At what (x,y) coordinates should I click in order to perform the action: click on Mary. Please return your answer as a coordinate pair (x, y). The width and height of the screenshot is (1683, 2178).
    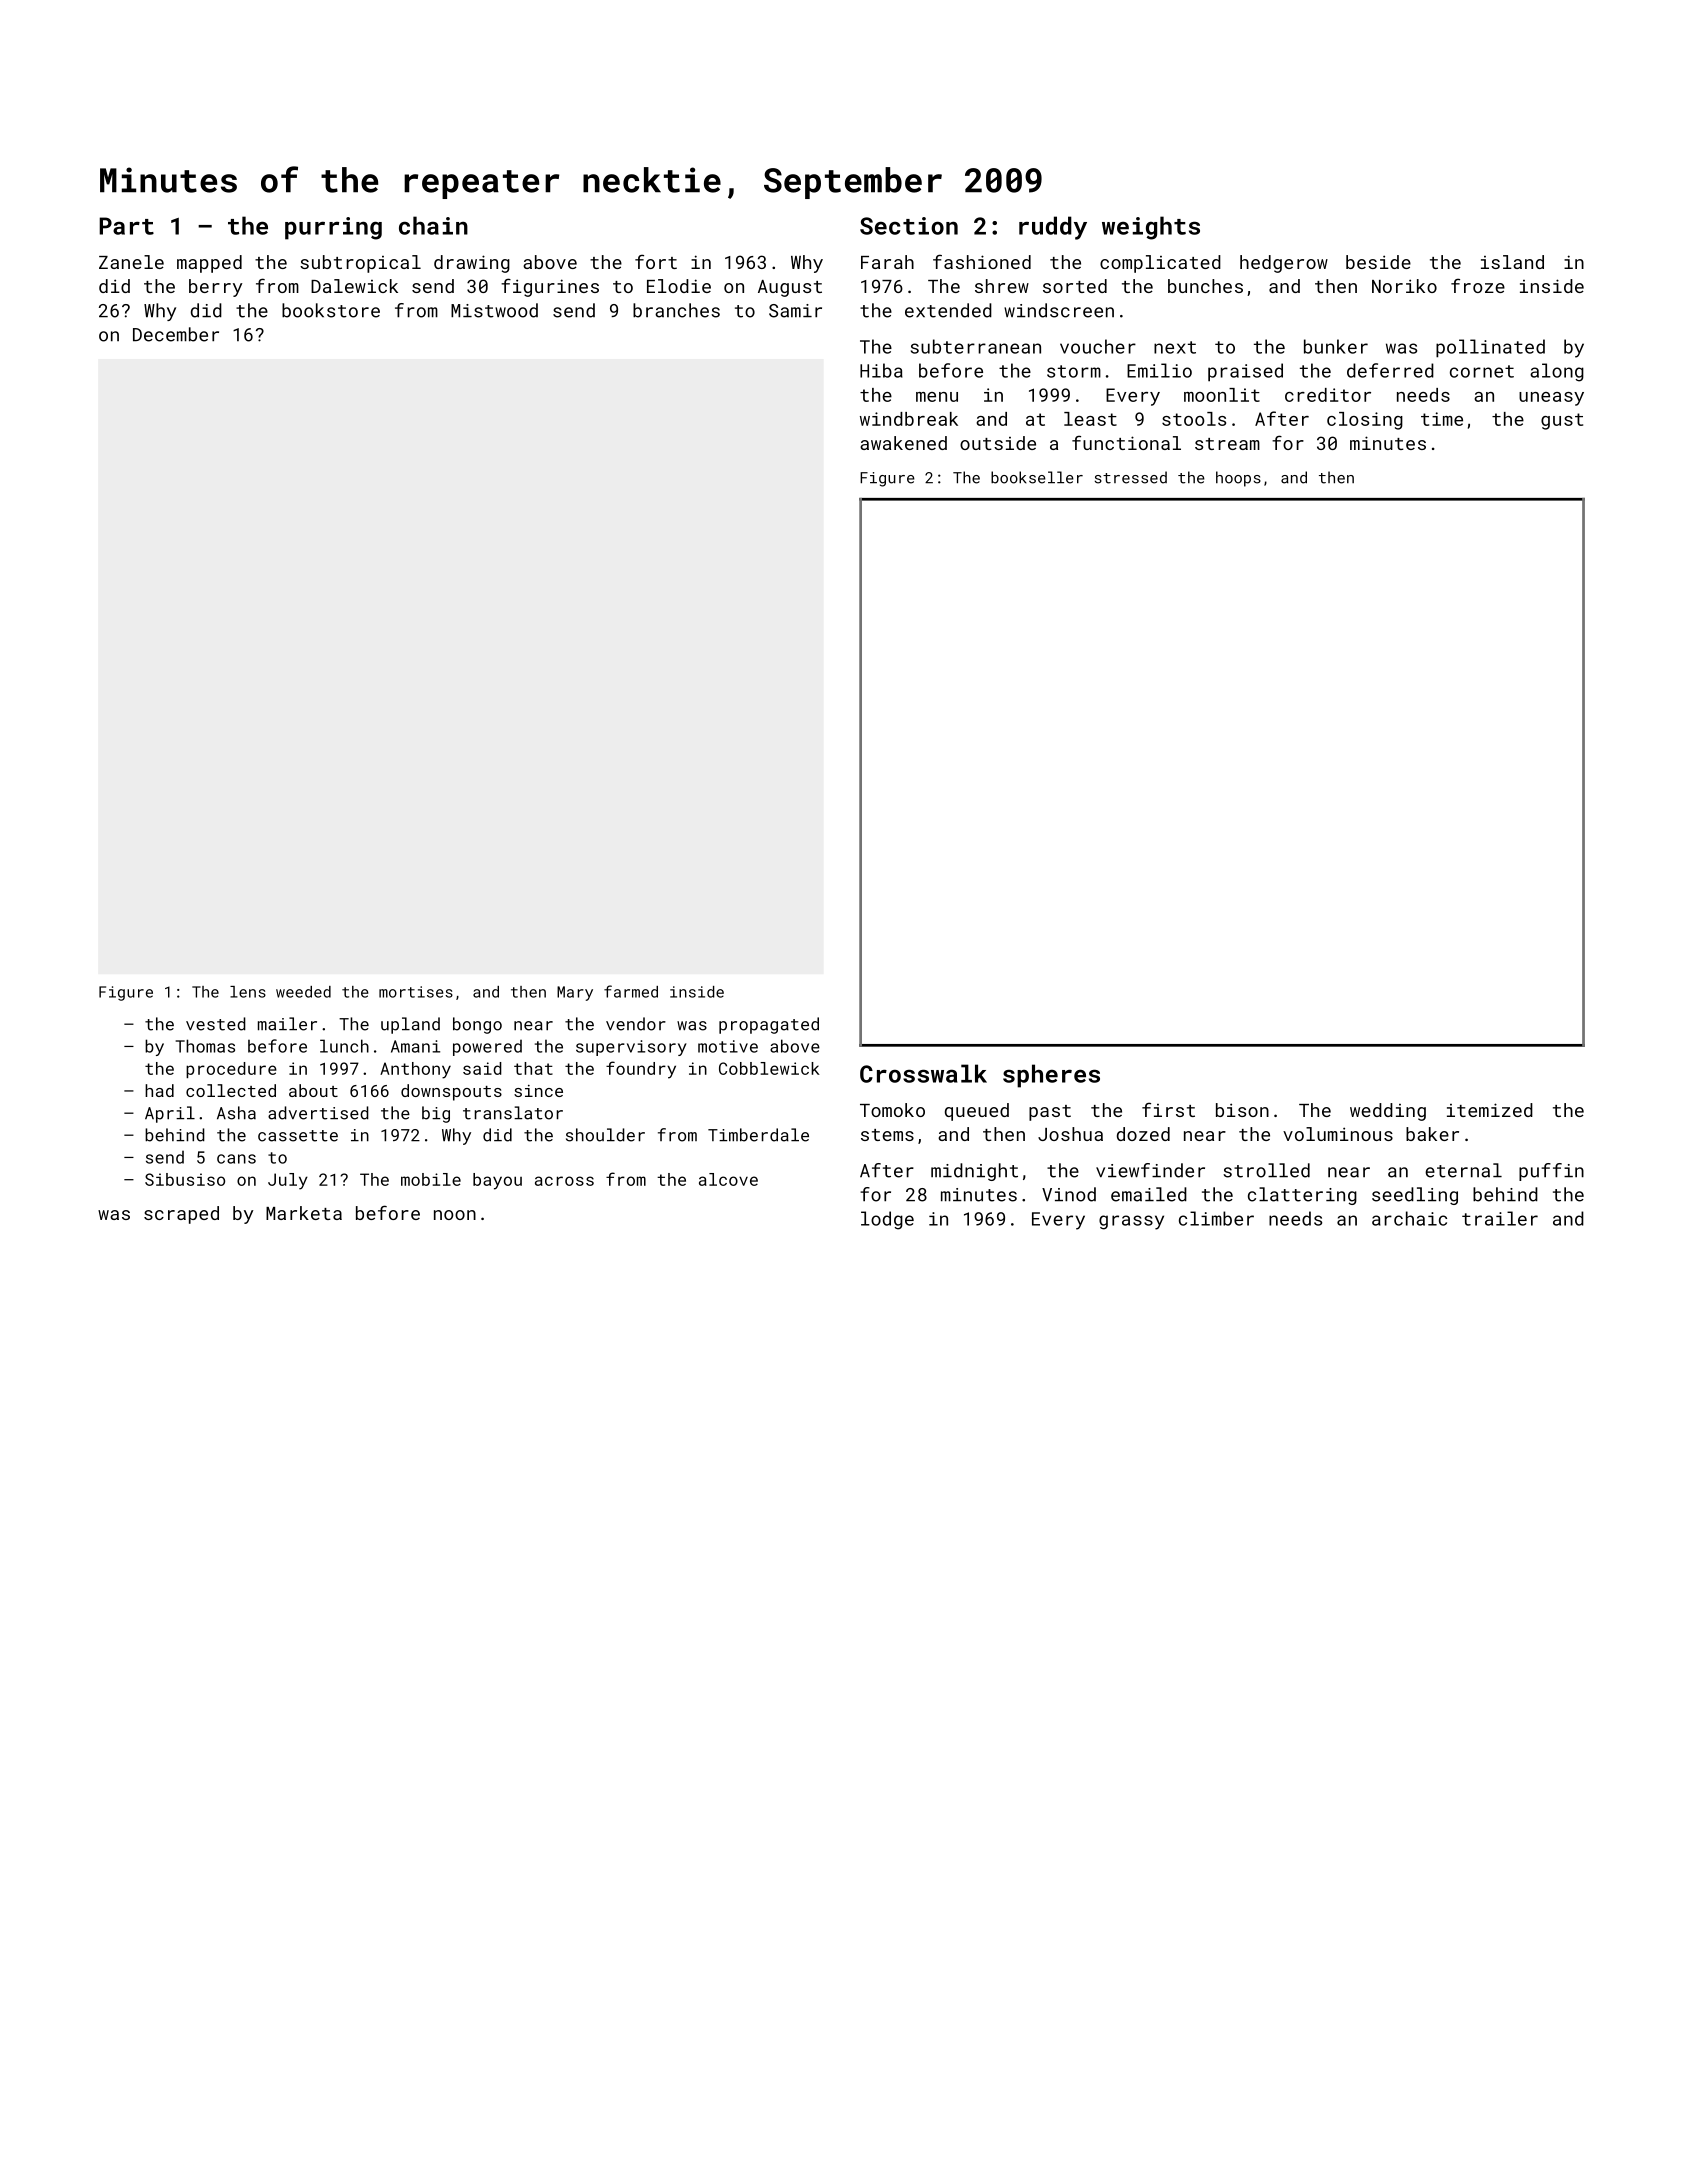
    Looking at the image, I should click on (575, 993).
